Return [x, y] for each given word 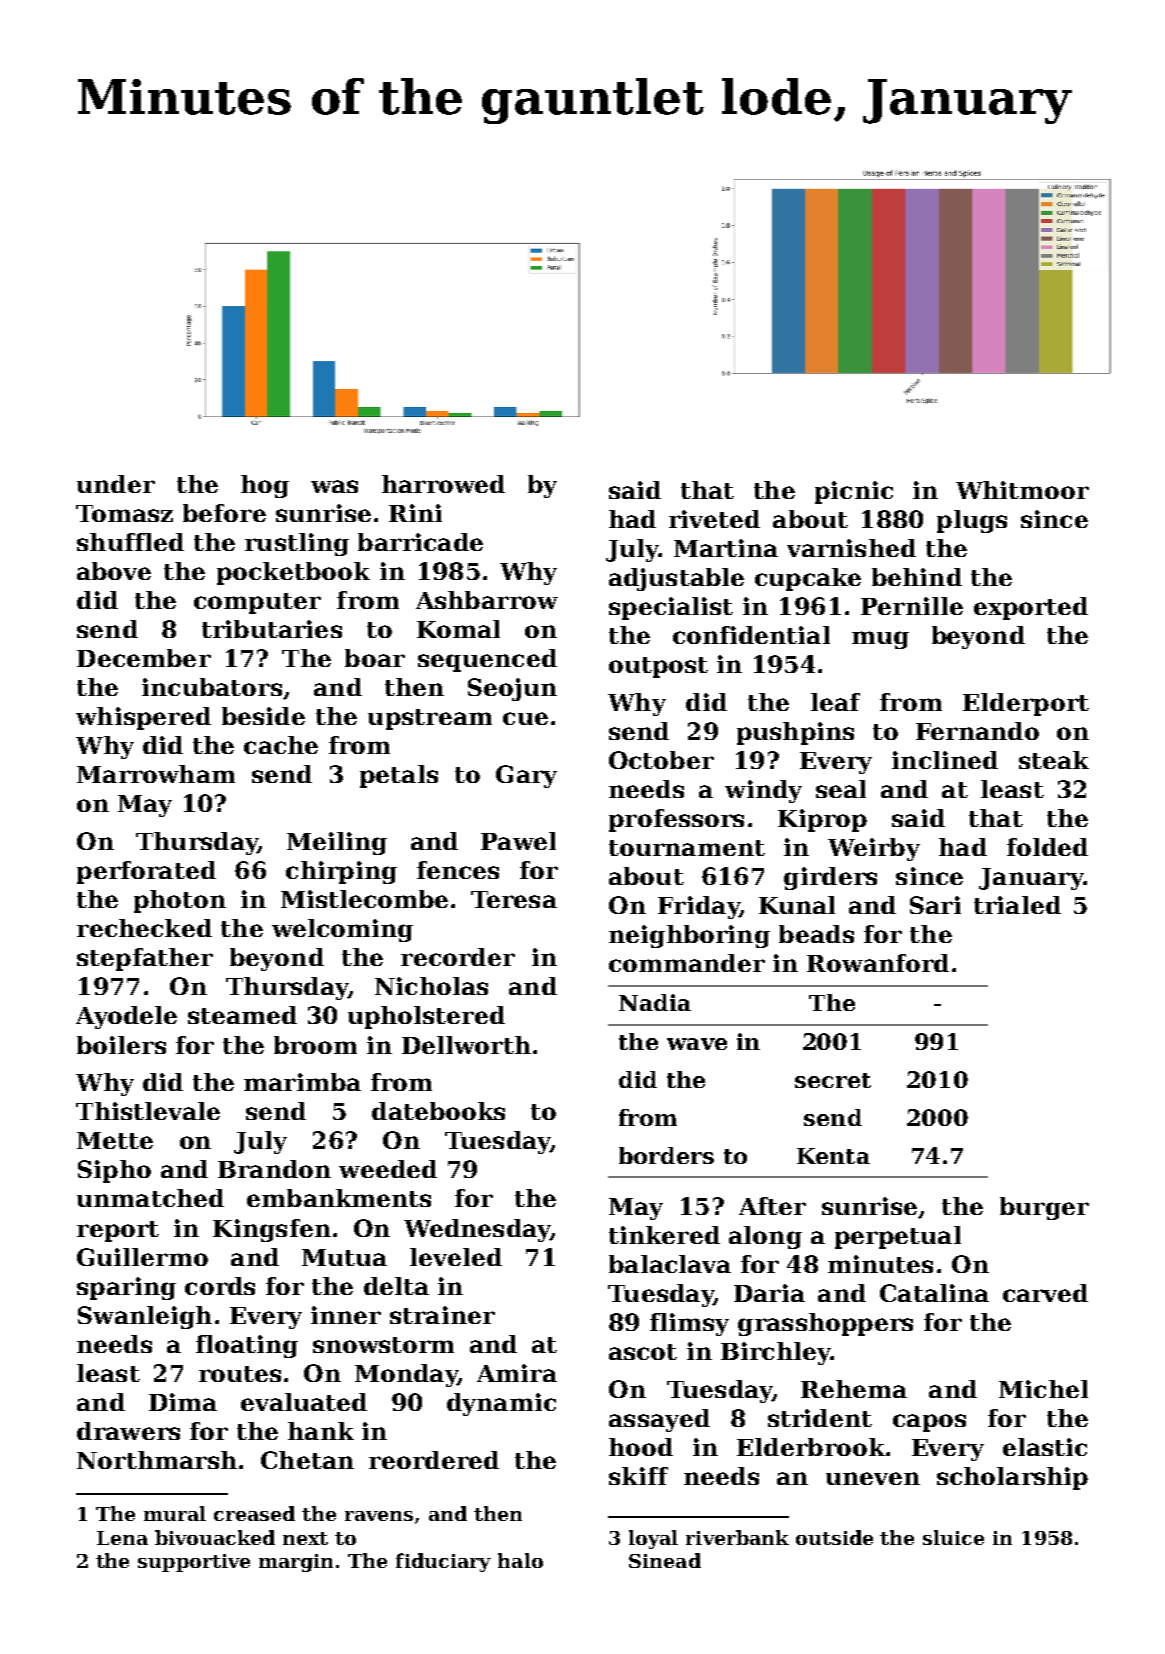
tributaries [272, 629]
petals [399, 776]
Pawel [518, 841]
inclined [945, 760]
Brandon [274, 1169]
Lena [122, 1538]
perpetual [898, 1237]
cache [281, 745]
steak [1054, 760]
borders [666, 1155]
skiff [638, 1476]
